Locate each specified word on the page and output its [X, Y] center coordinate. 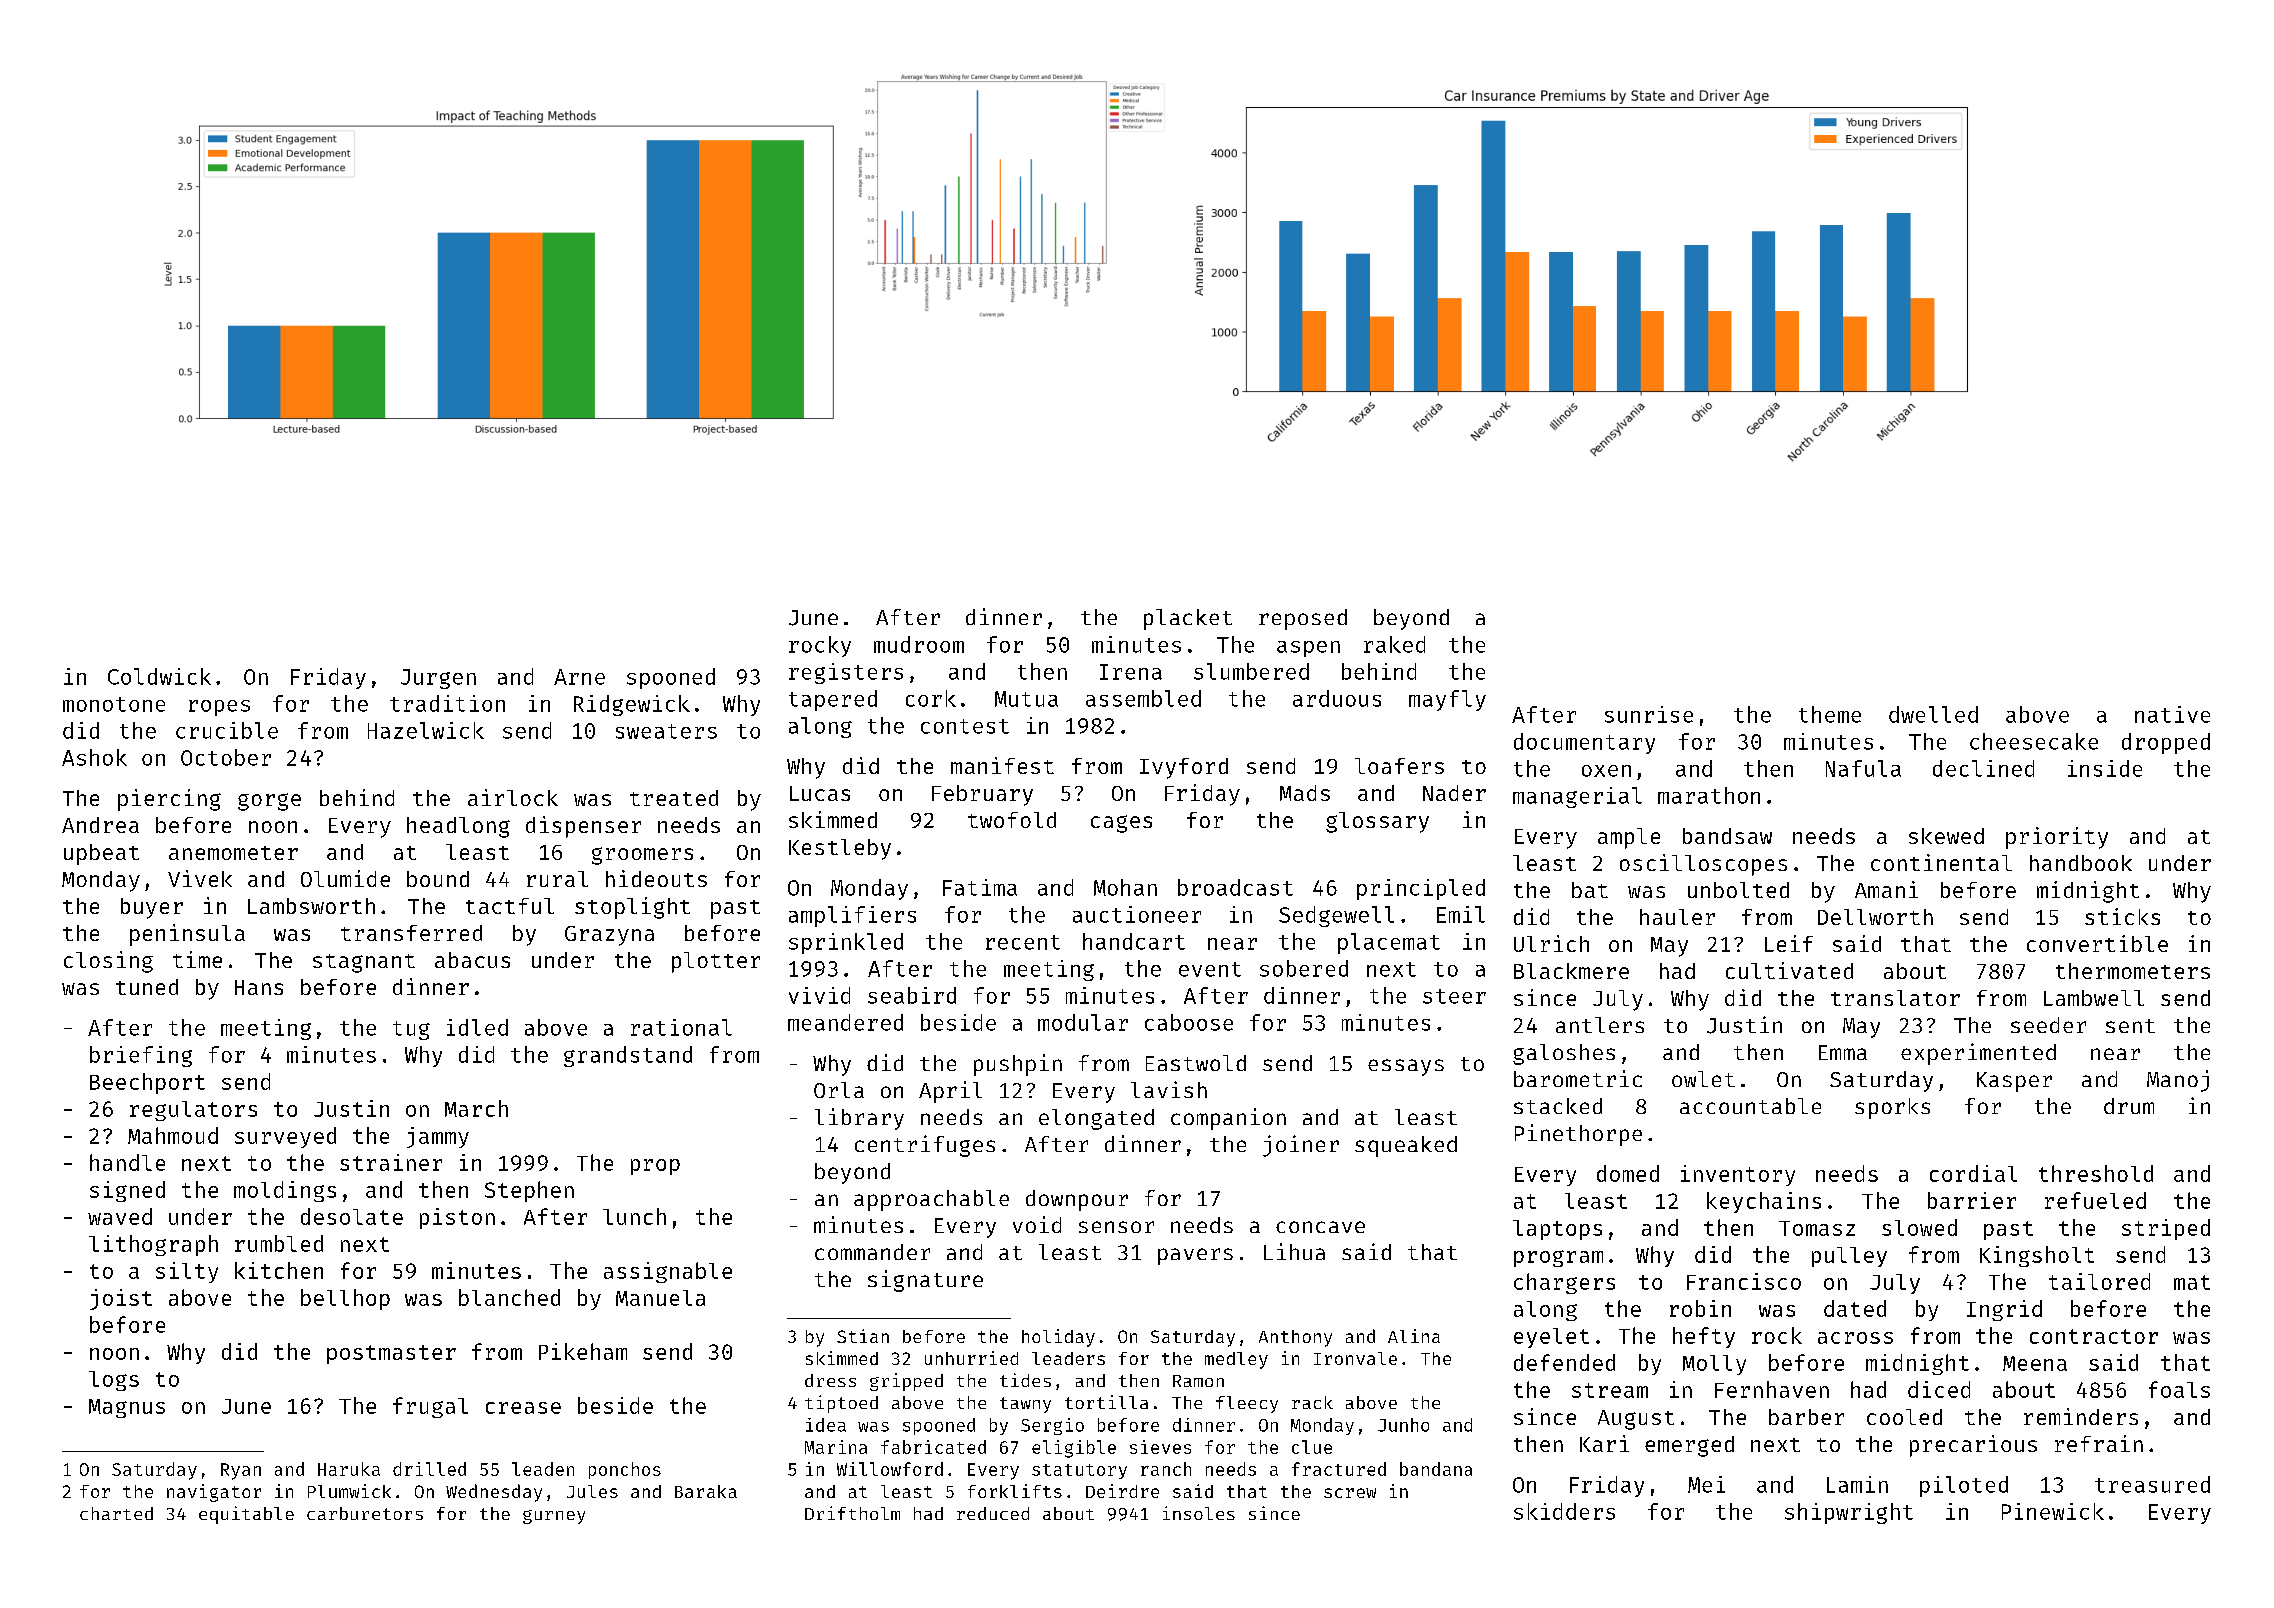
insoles [1199, 1513]
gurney [554, 1517]
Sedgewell [1336, 916]
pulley [1849, 1257]
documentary [1584, 743]
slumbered [1251, 671]
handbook [2081, 863]
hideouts [656, 878]
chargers [1564, 1283]
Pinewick [2053, 1511]
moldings [285, 1191]
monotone [114, 704]
